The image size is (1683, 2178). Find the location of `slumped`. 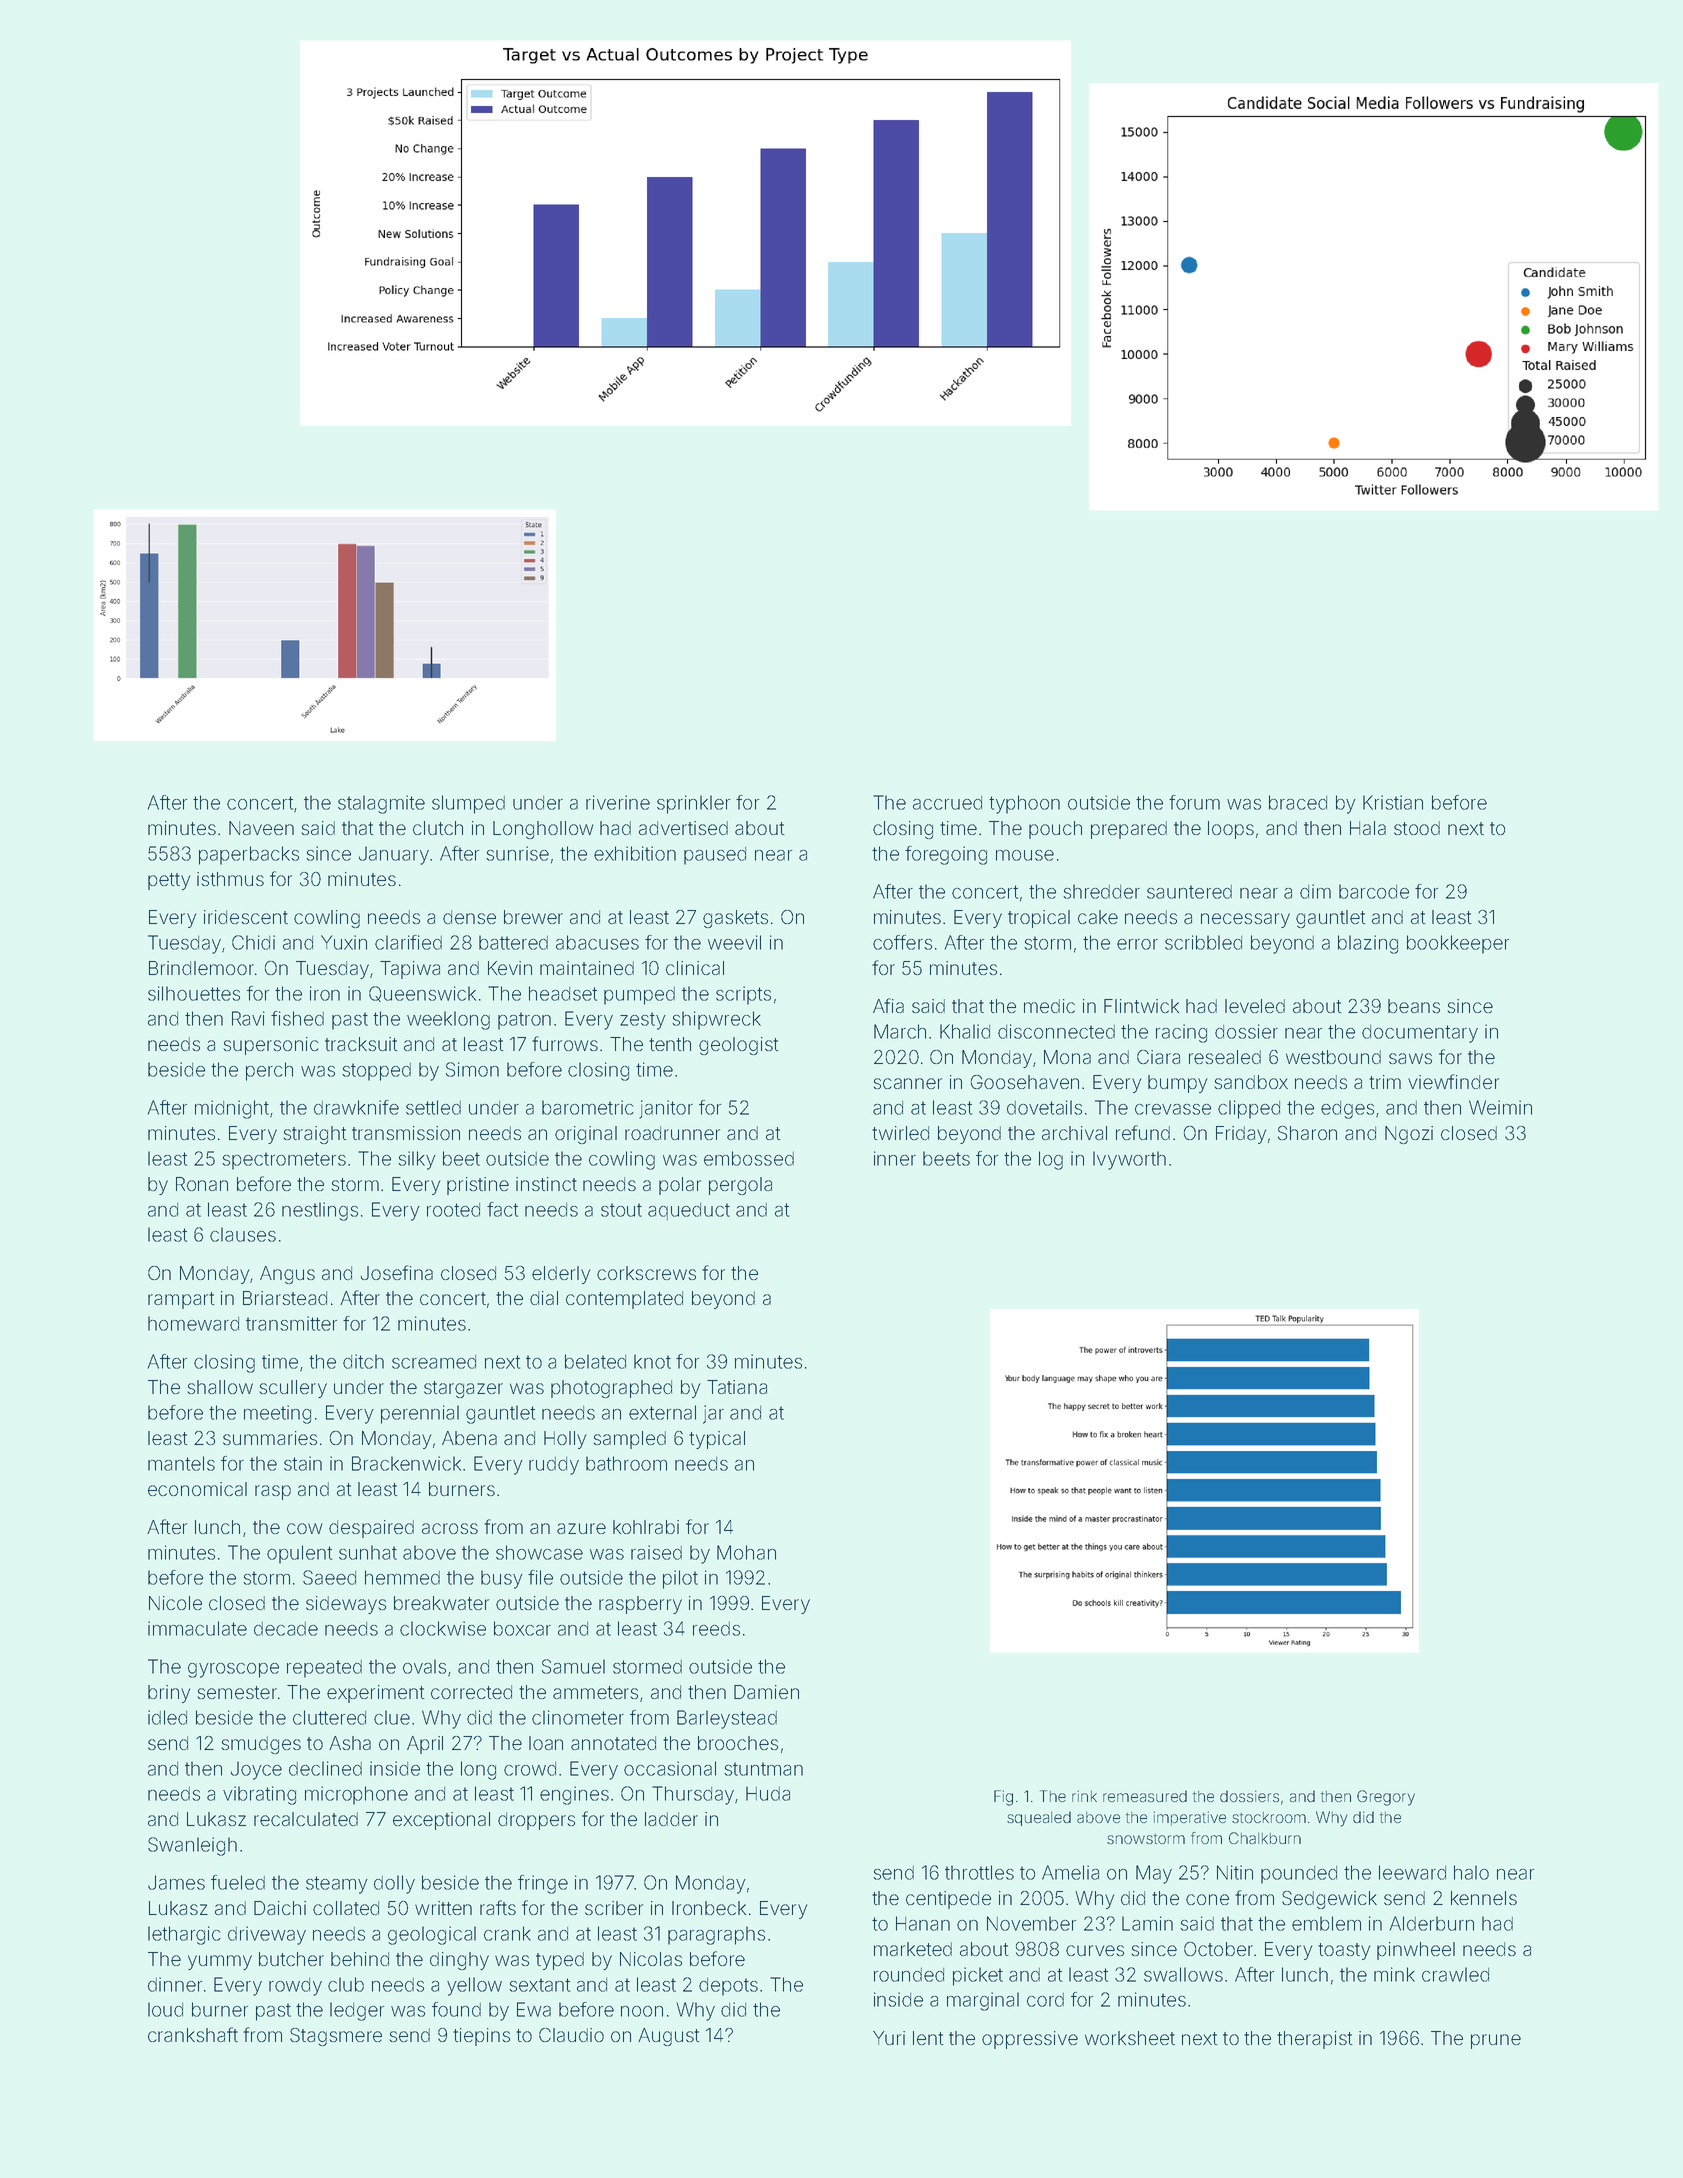

slumped is located at coordinates (468, 804).
